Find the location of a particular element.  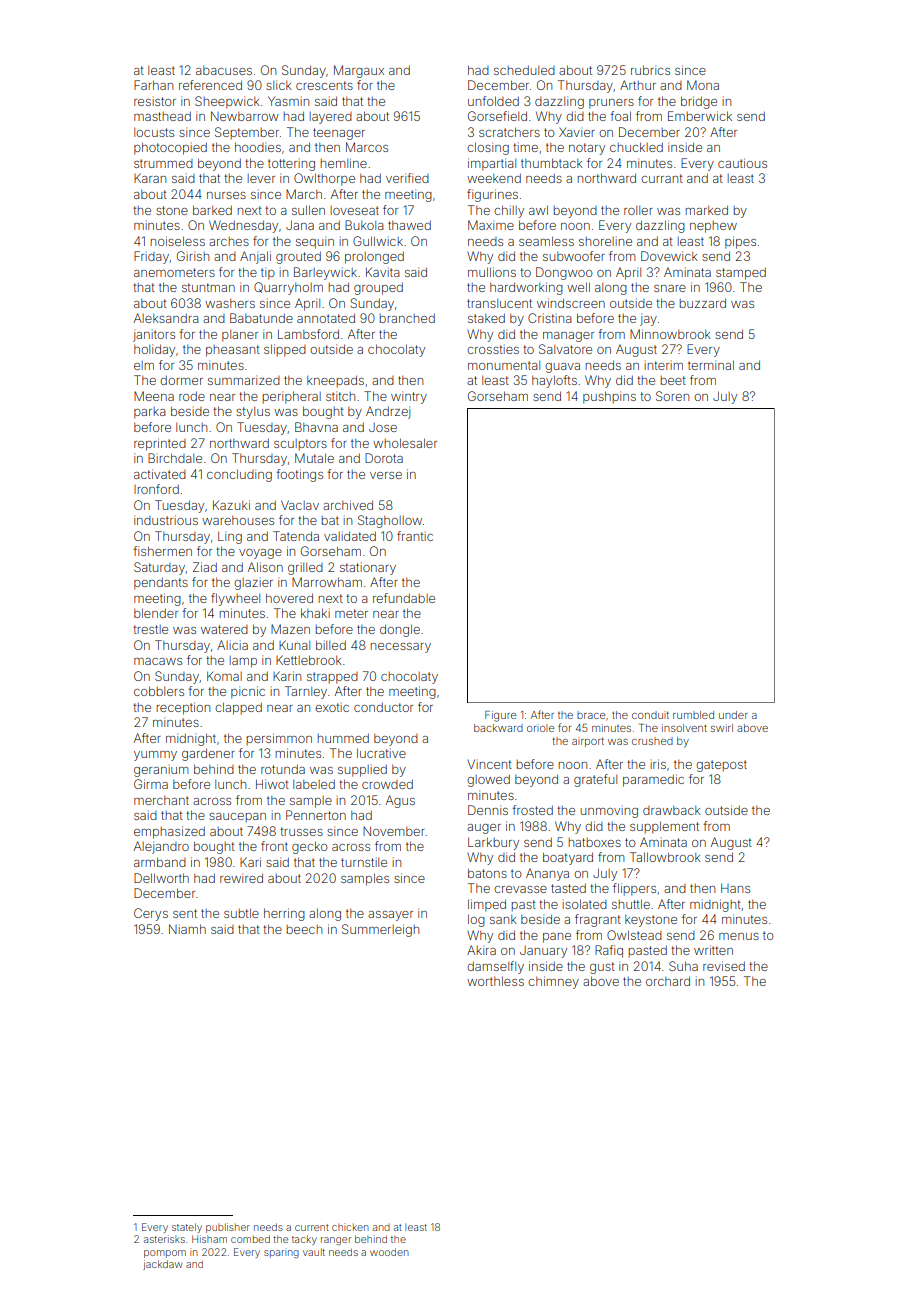

Karan is located at coordinates (150, 178).
